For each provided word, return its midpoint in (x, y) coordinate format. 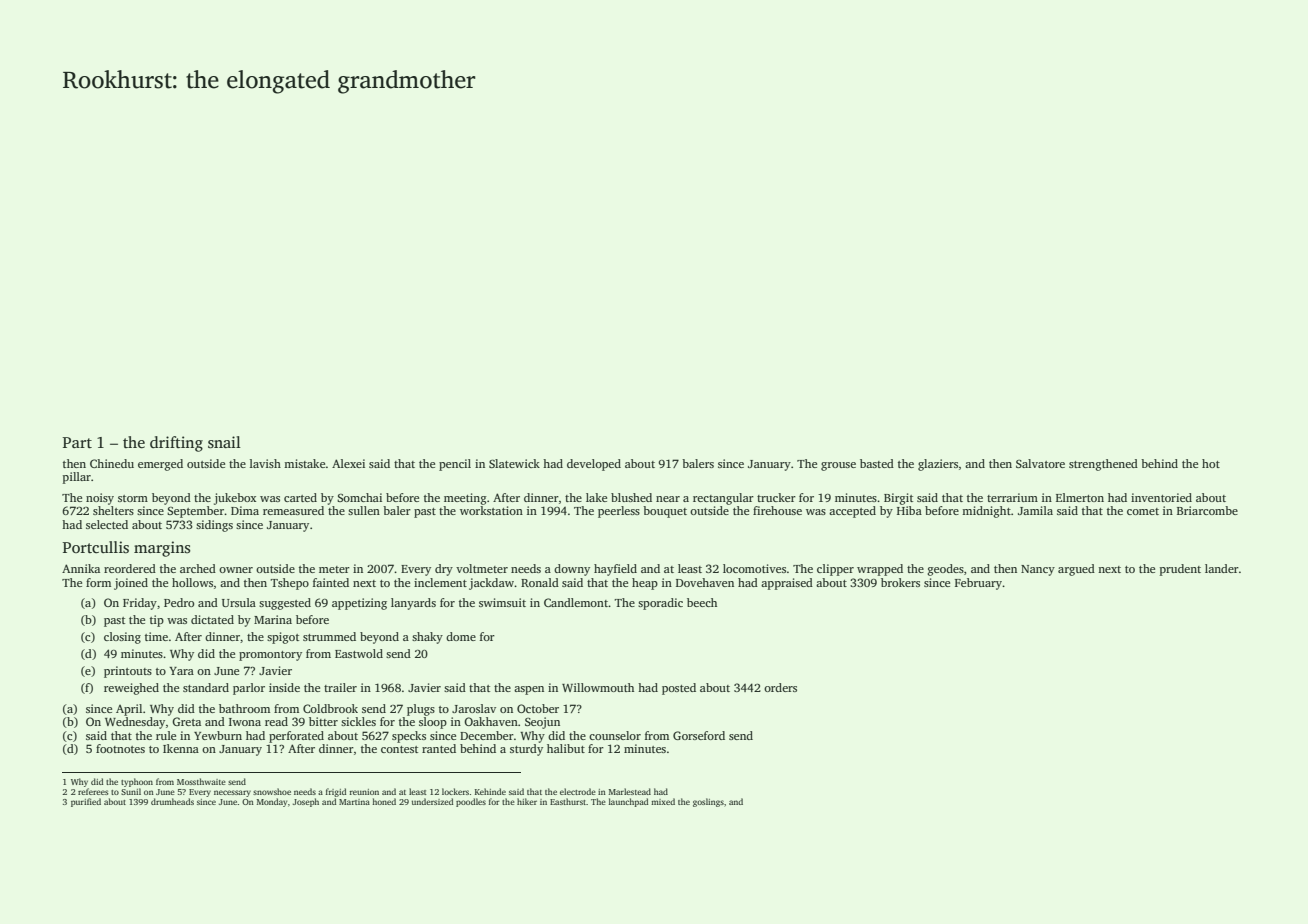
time (156, 636)
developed (594, 465)
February (979, 584)
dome (461, 636)
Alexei (348, 463)
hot (1211, 463)
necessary (232, 793)
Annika (81, 568)
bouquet (665, 512)
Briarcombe (1207, 510)
